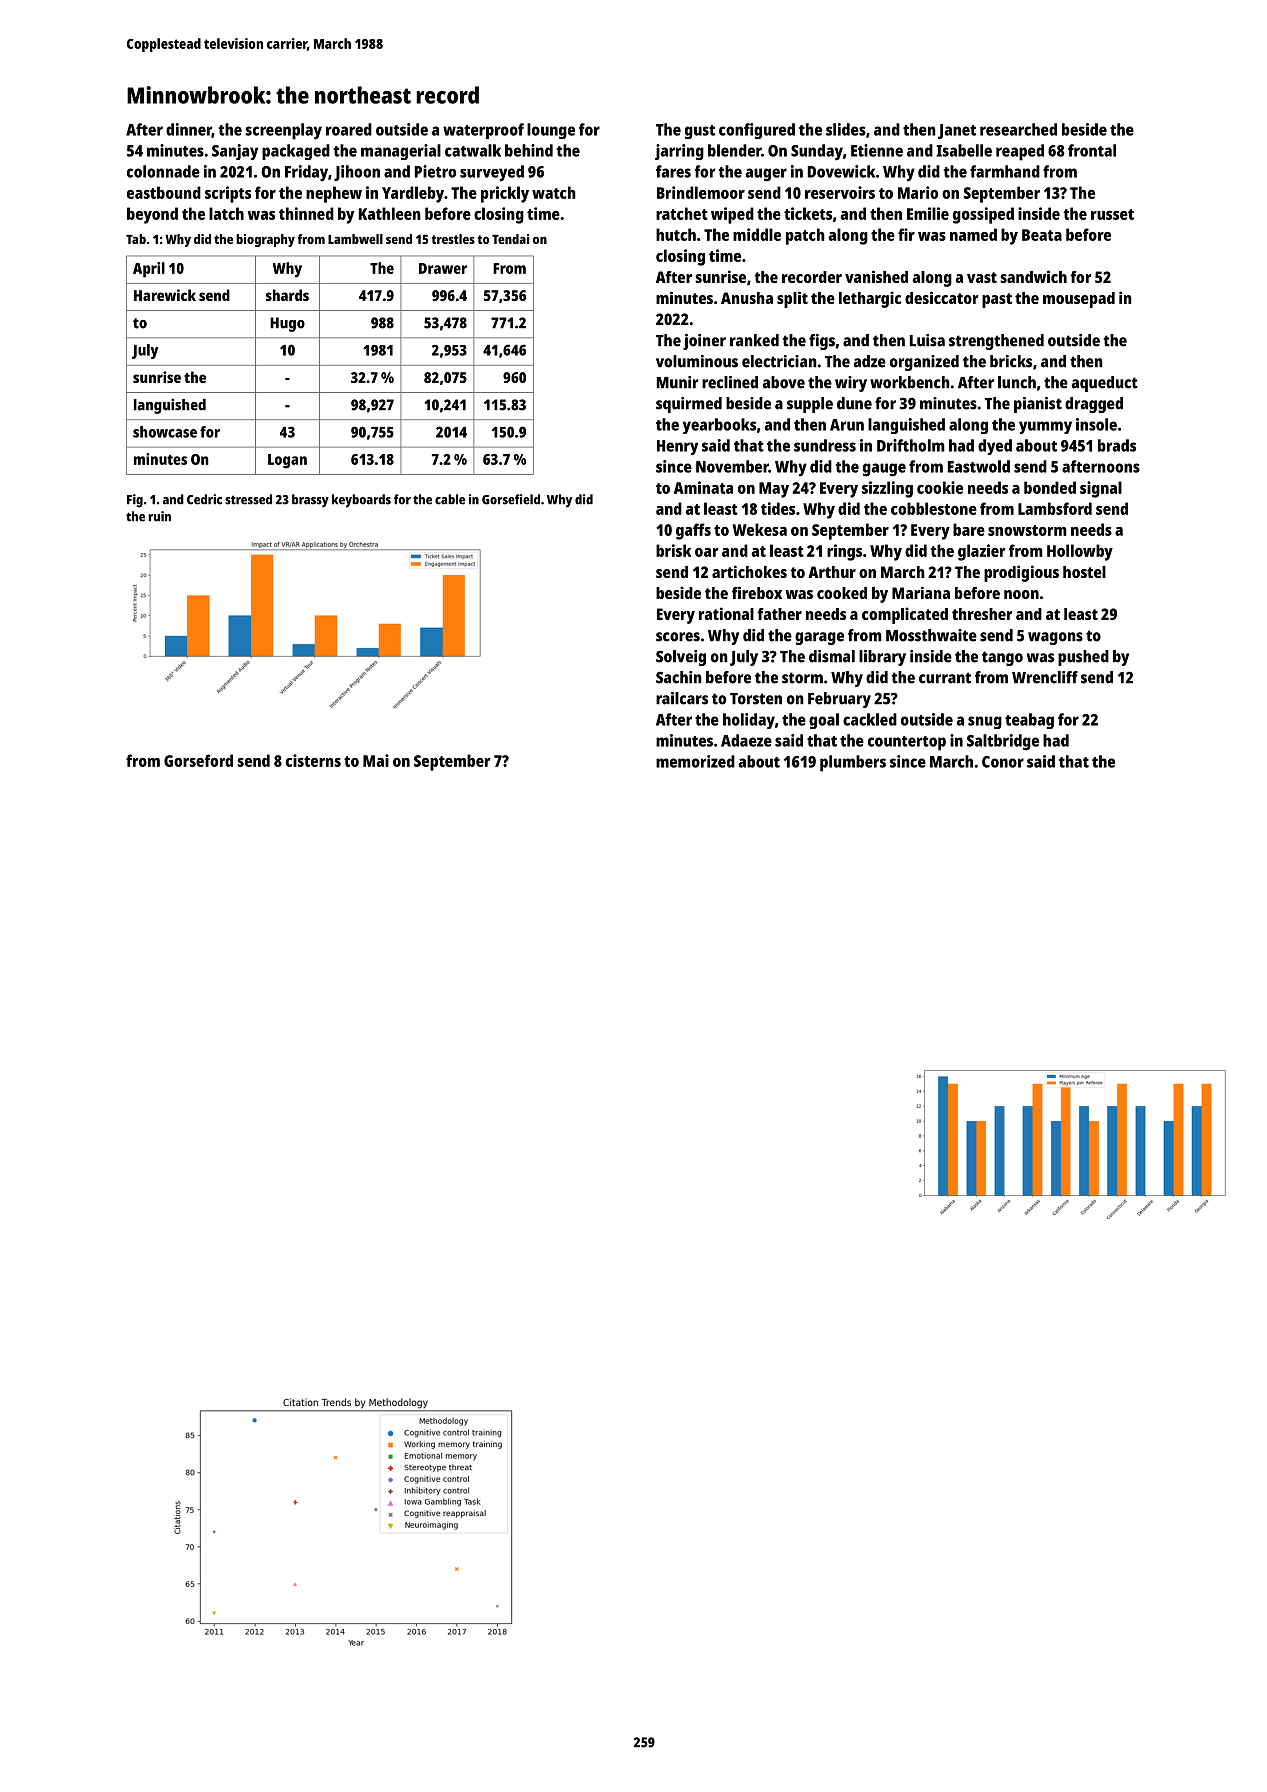 Image resolution: width=1267 pixels, height=1792 pixels. What do you see at coordinates (287, 324) in the page?
I see `Hugo` at bounding box center [287, 324].
